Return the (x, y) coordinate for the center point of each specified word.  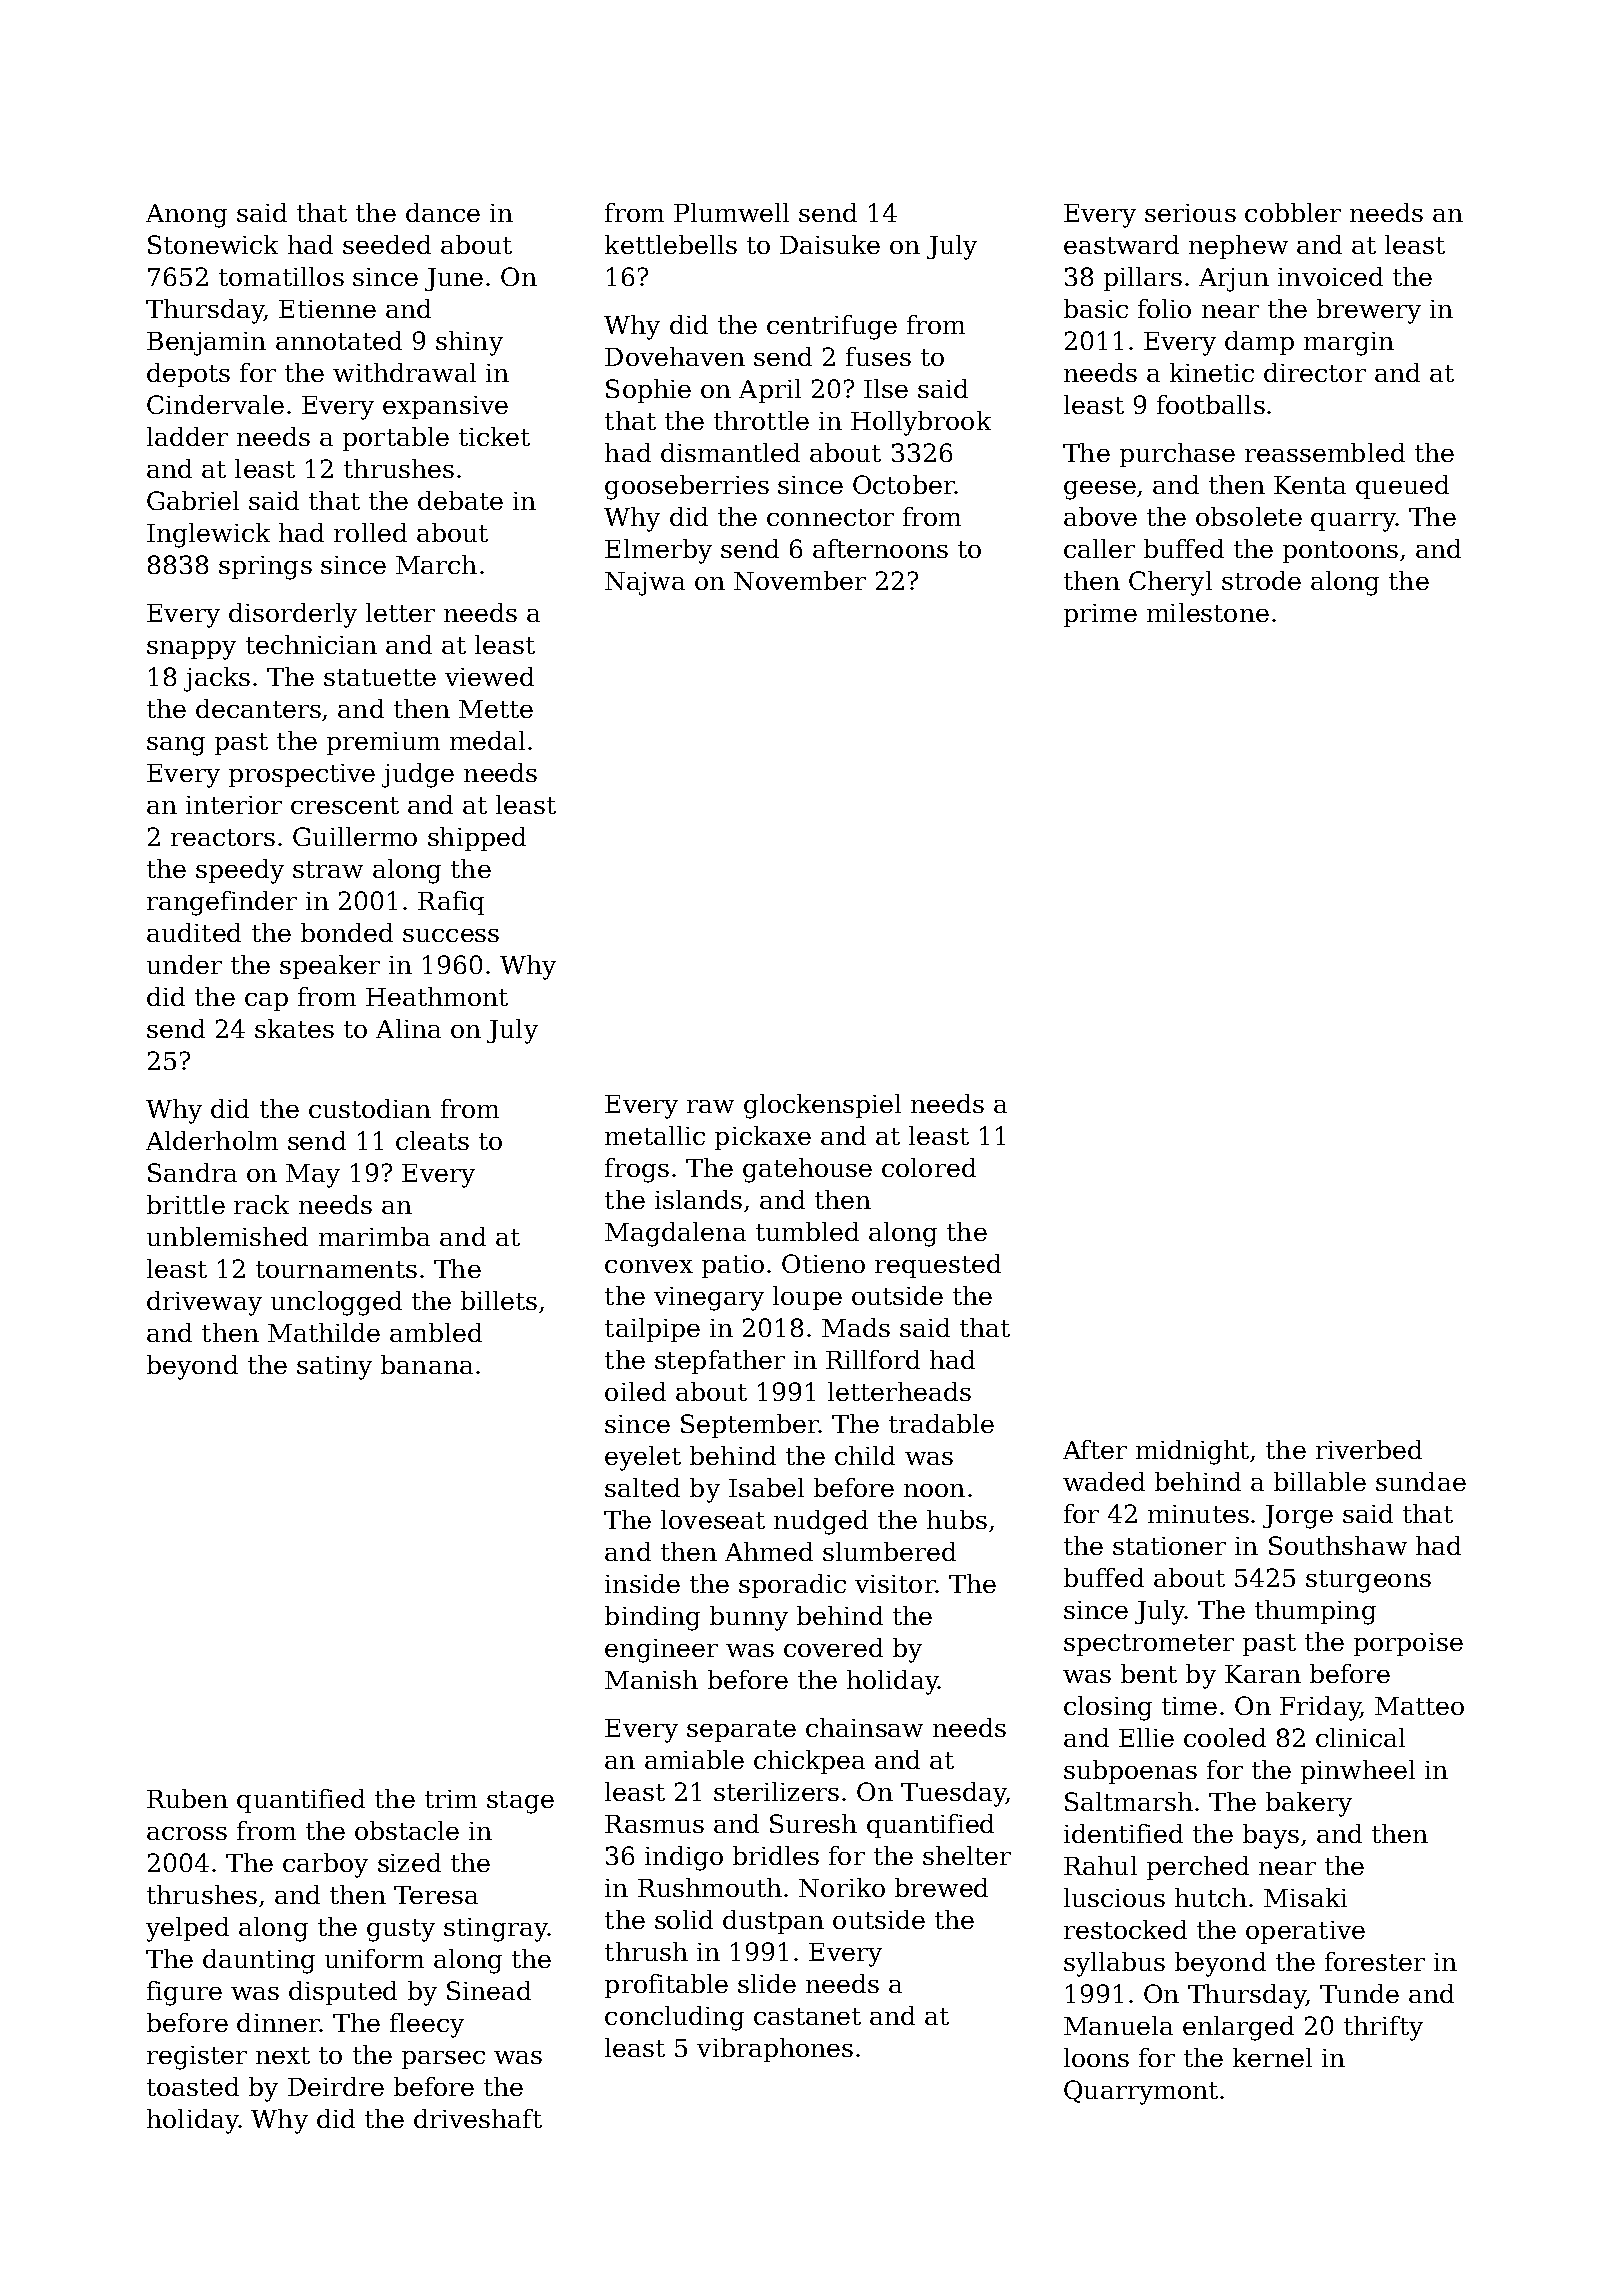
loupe (807, 1298)
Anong (186, 216)
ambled (436, 1332)
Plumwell (731, 212)
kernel (1272, 2057)
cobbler (1293, 212)
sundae (1421, 1481)
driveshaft (478, 2118)
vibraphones (775, 2050)
